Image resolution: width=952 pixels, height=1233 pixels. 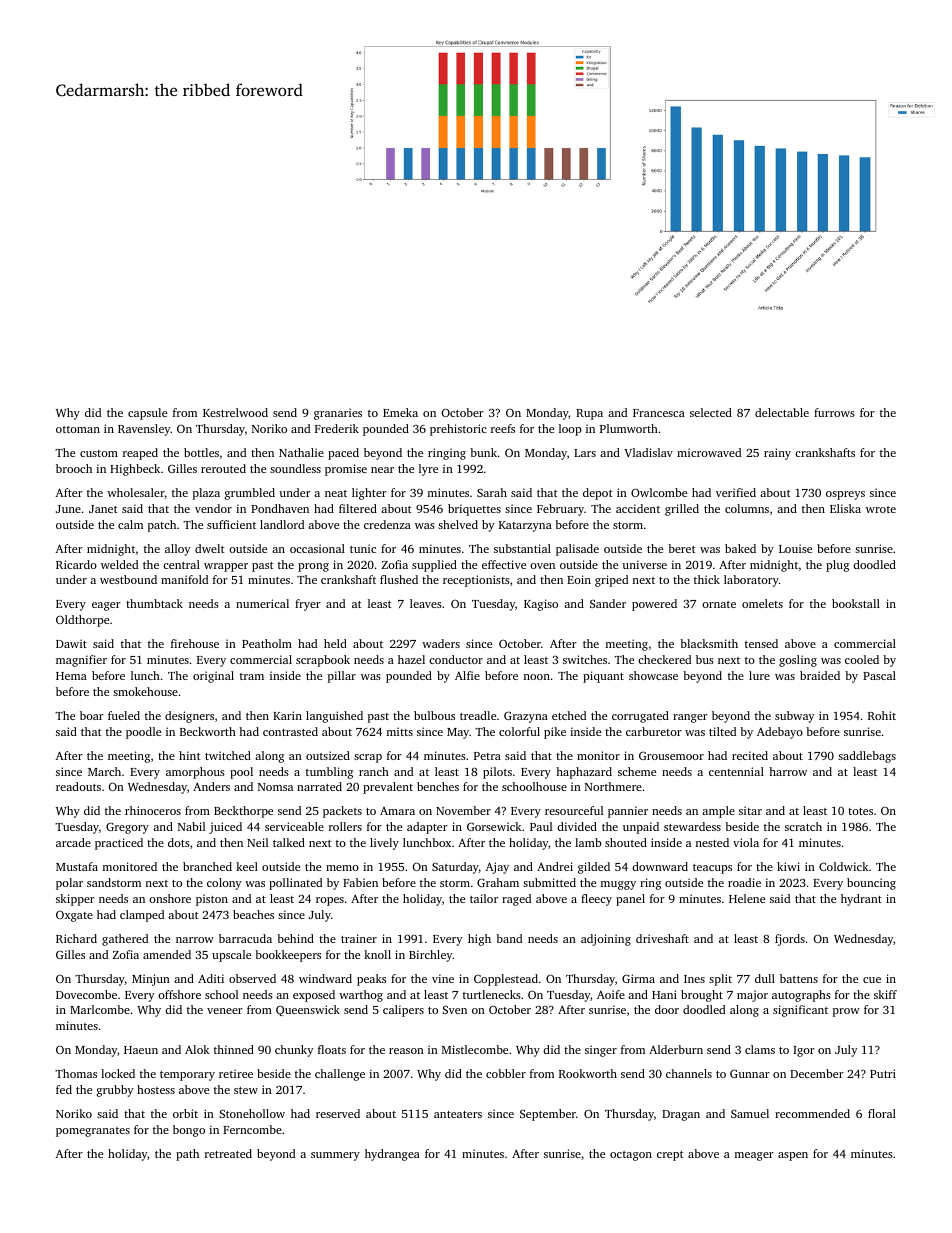 I want to click on Owlcombe, so click(x=659, y=492).
